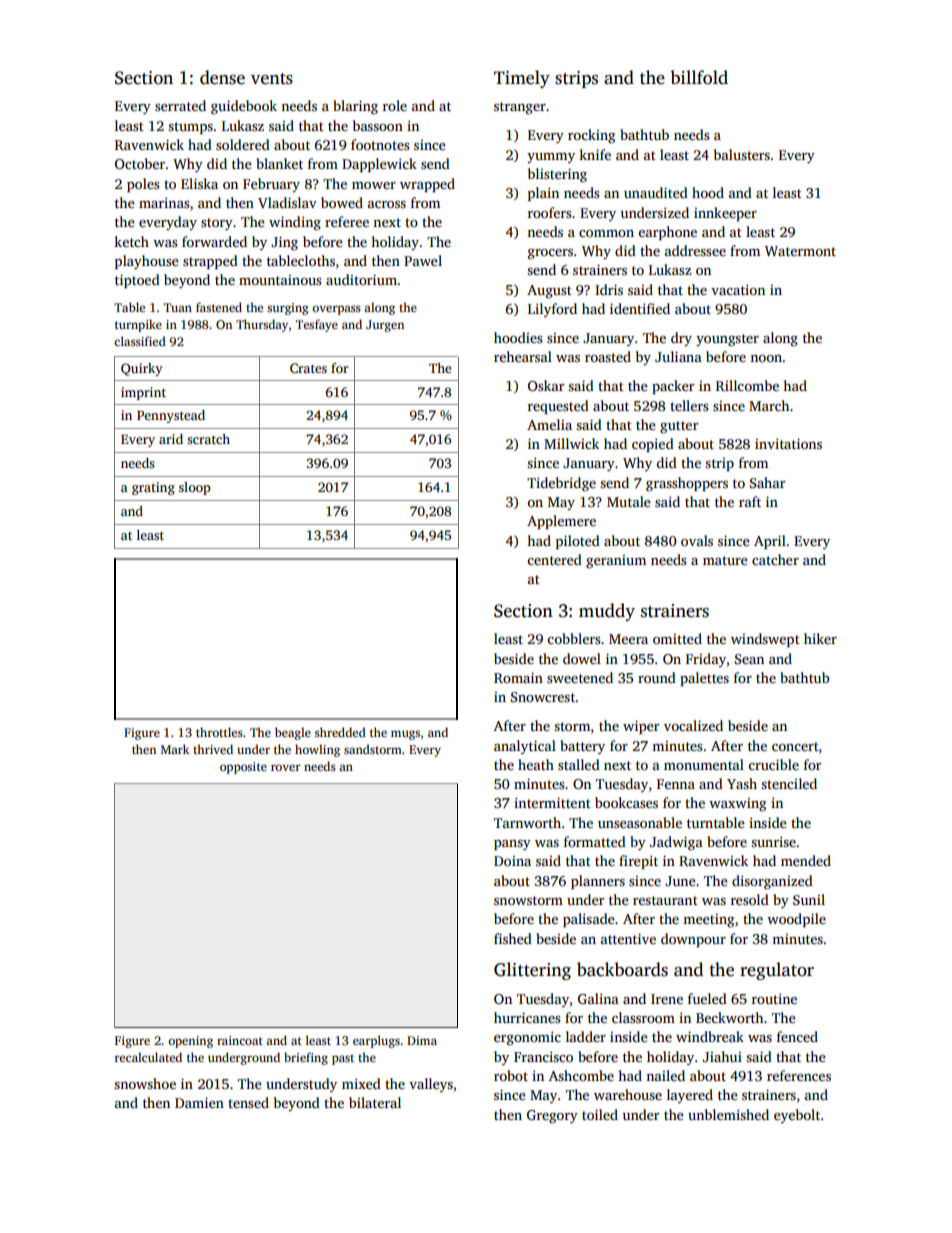  I want to click on hiker, so click(820, 638).
